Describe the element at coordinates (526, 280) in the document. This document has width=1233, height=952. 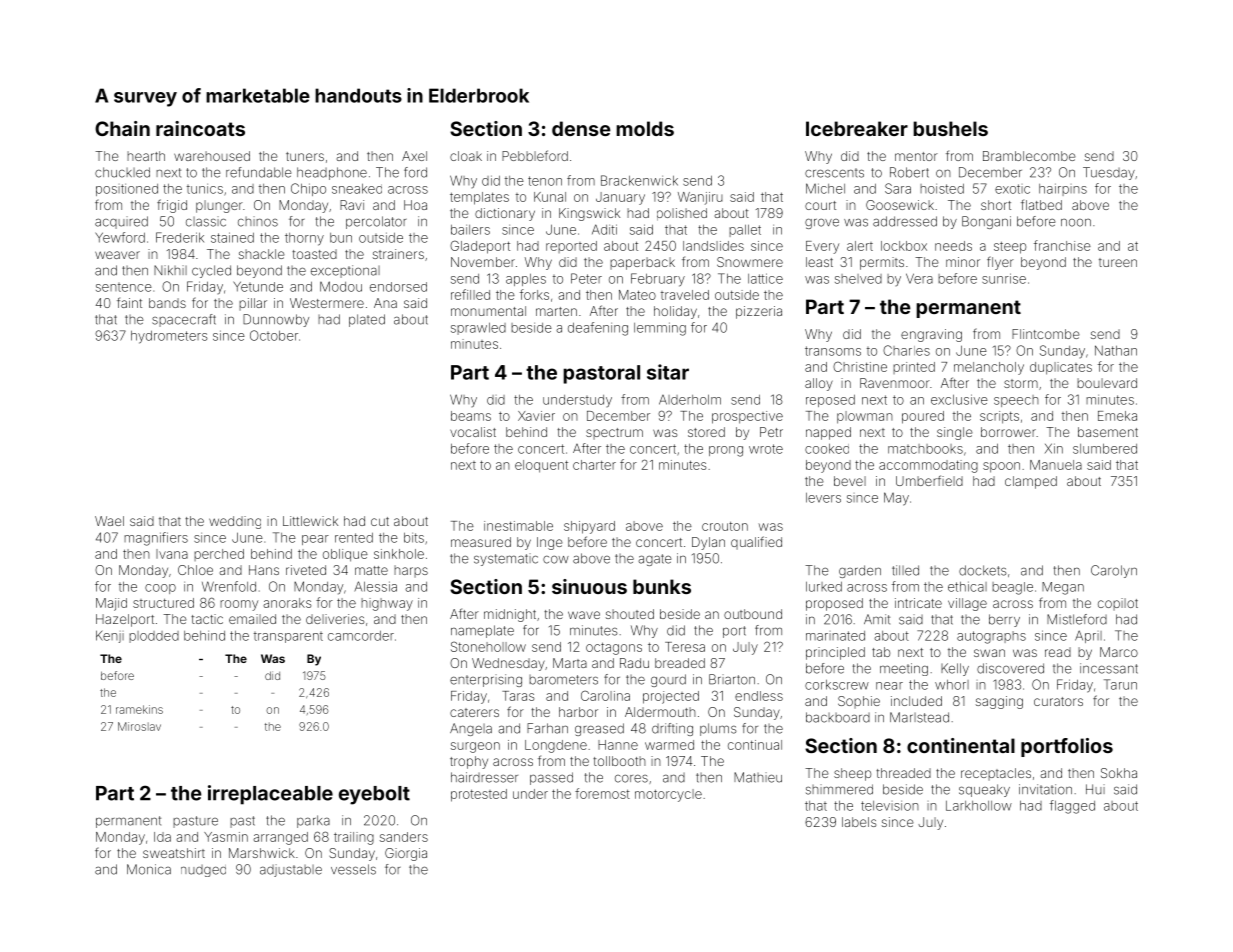
I see `apples` at that location.
